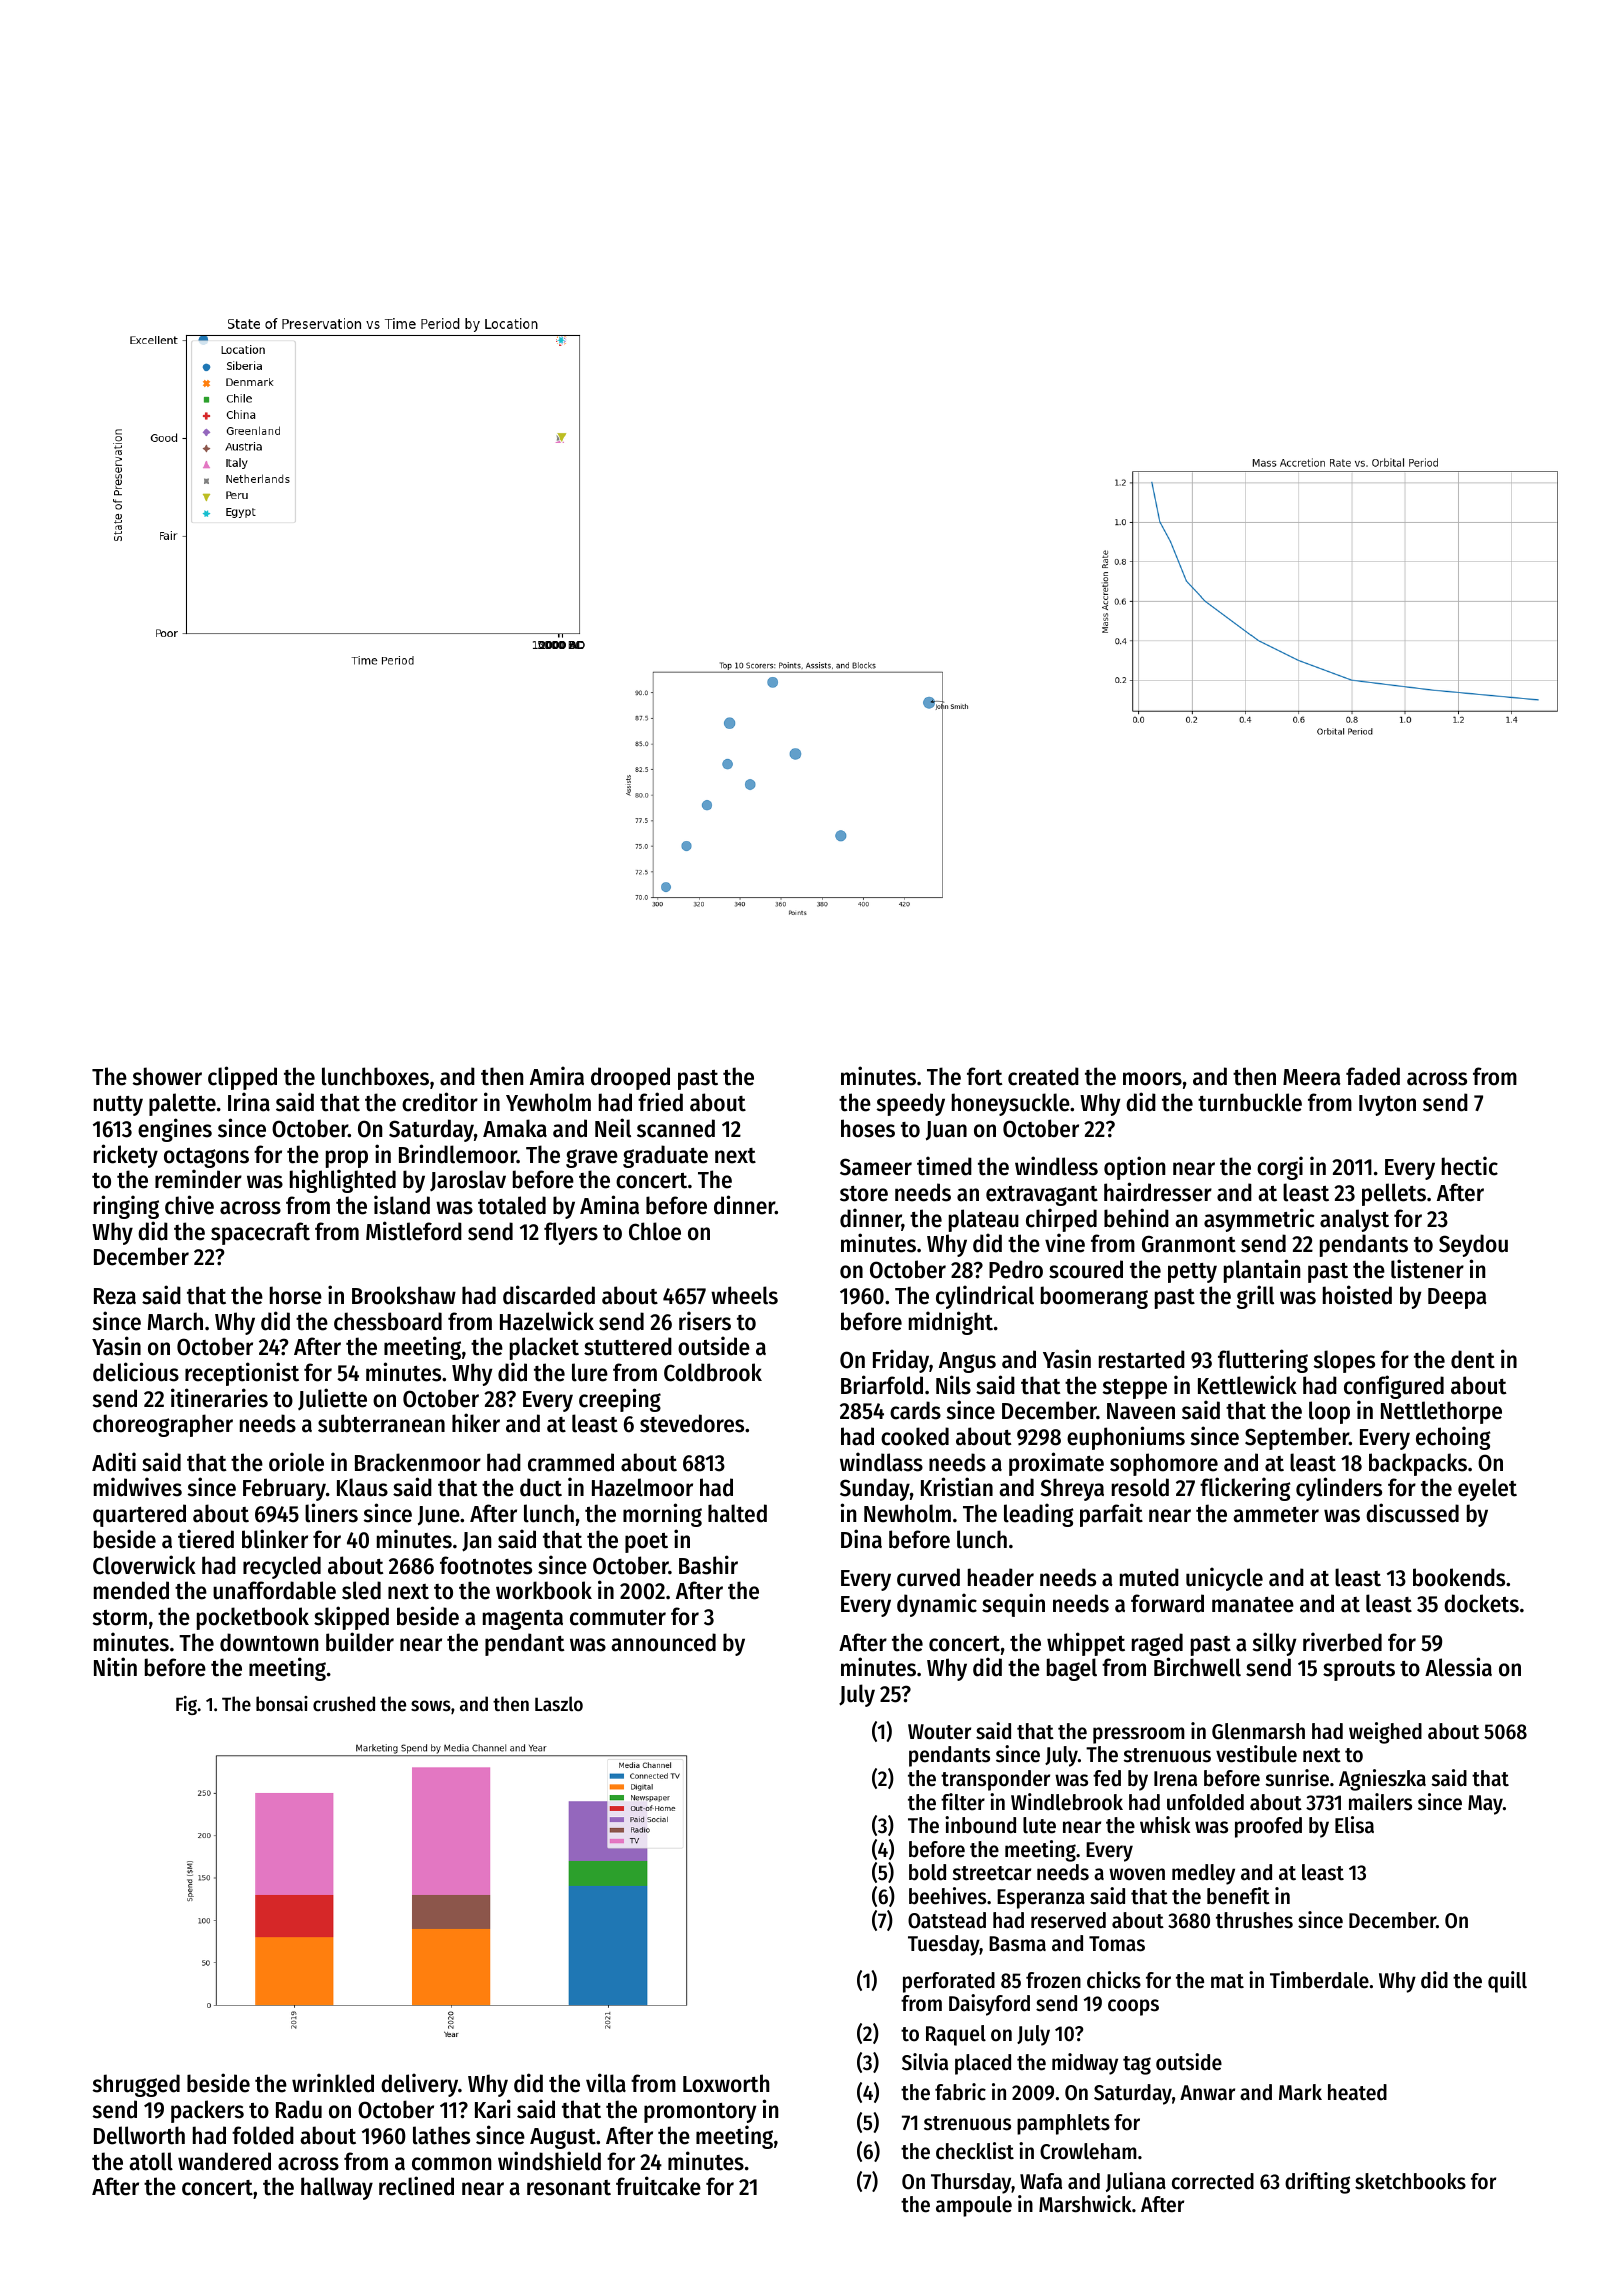  Describe the element at coordinates (1133, 2007) in the page. I see `coops` at that location.
